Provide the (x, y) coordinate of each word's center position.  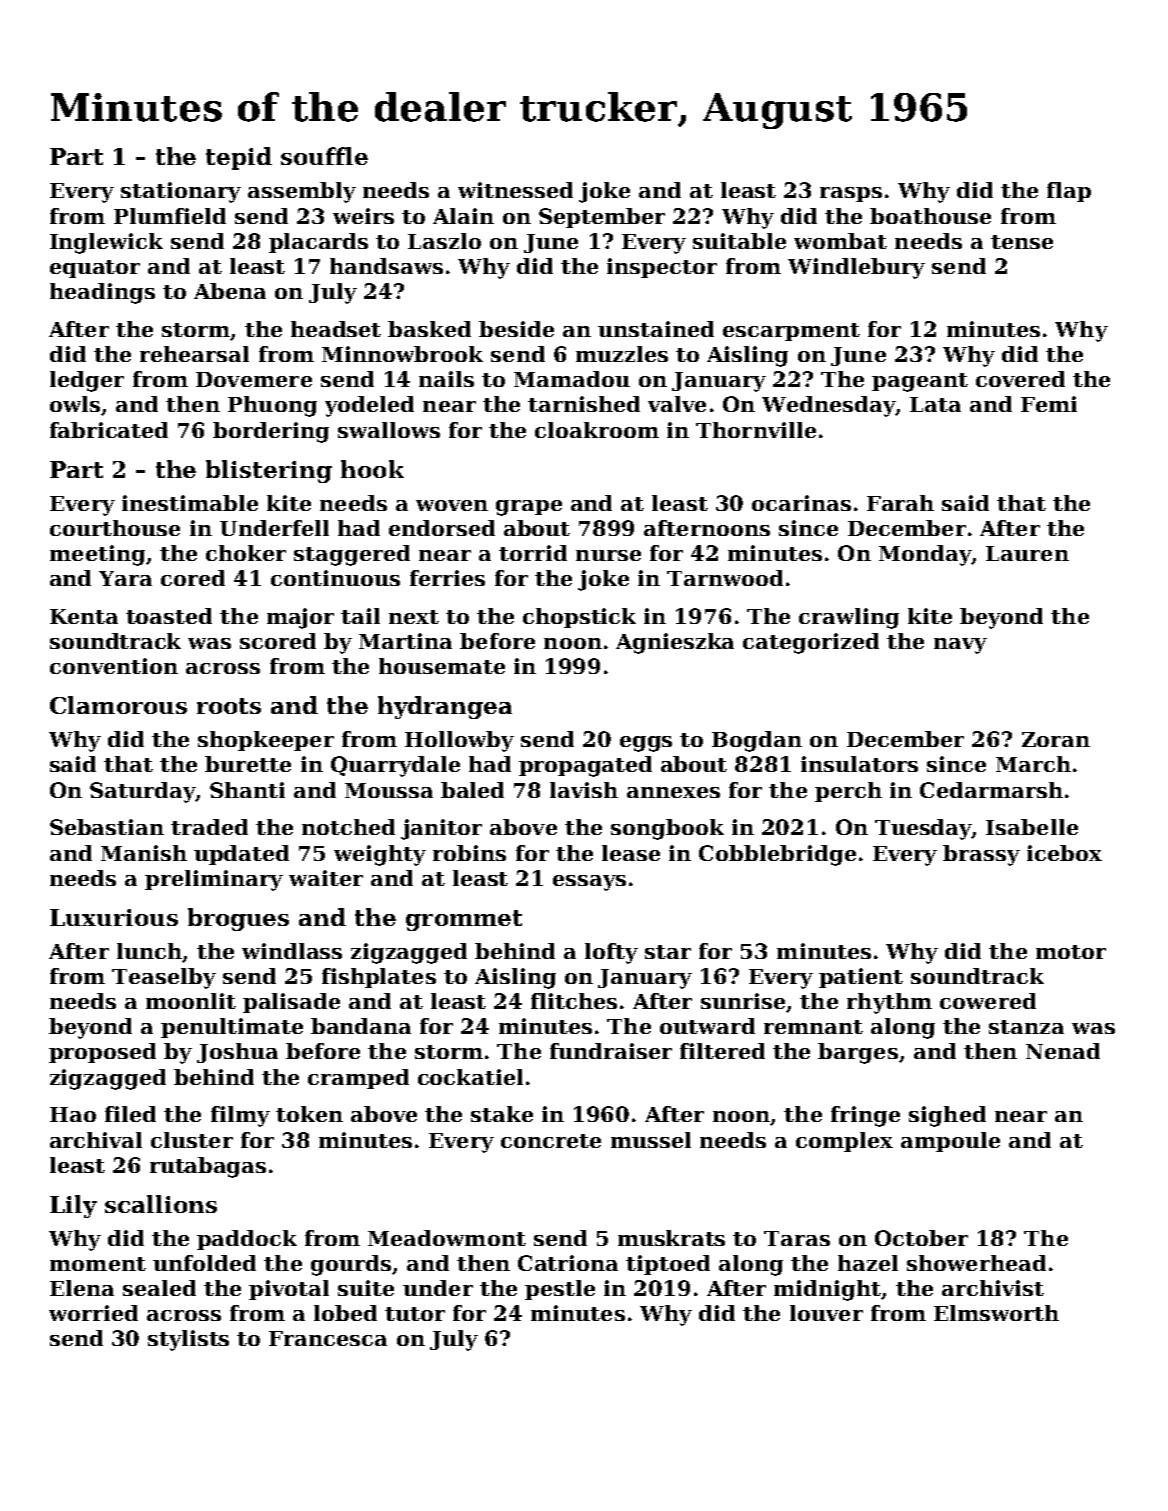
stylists (188, 1340)
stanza (1026, 1027)
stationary (181, 192)
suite (366, 1288)
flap (1069, 192)
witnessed (515, 190)
